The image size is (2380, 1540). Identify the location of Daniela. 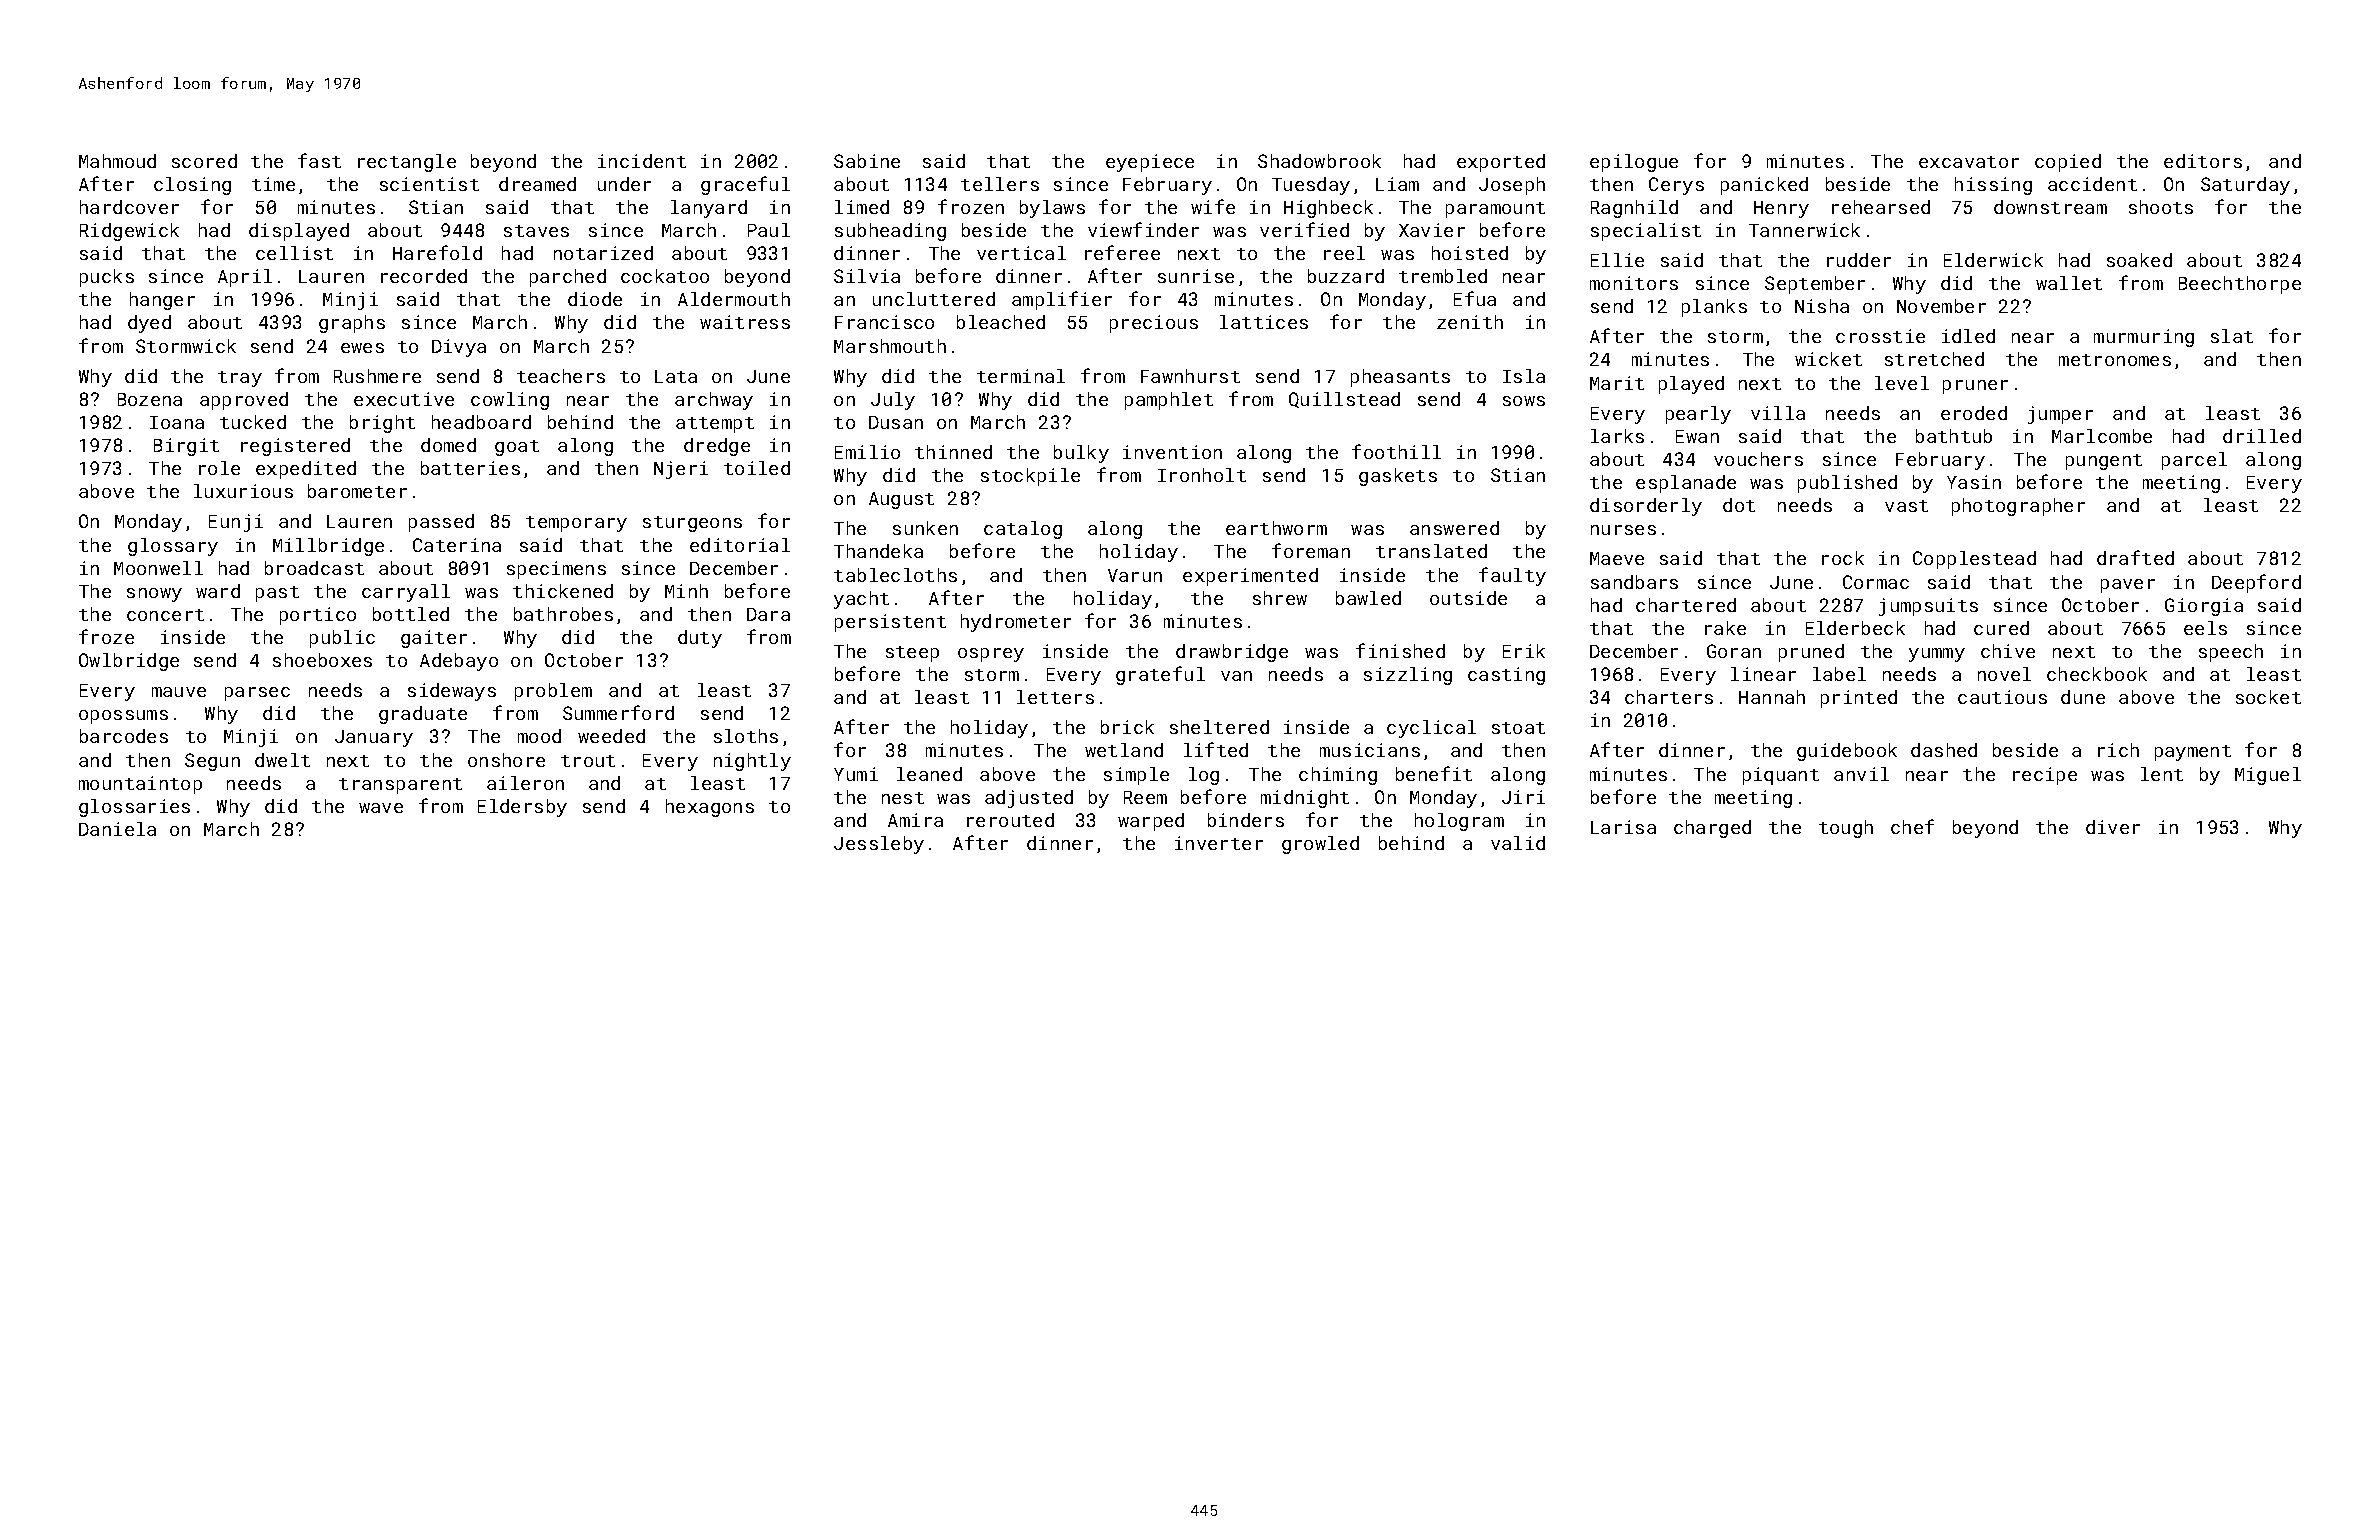
(117, 829).
